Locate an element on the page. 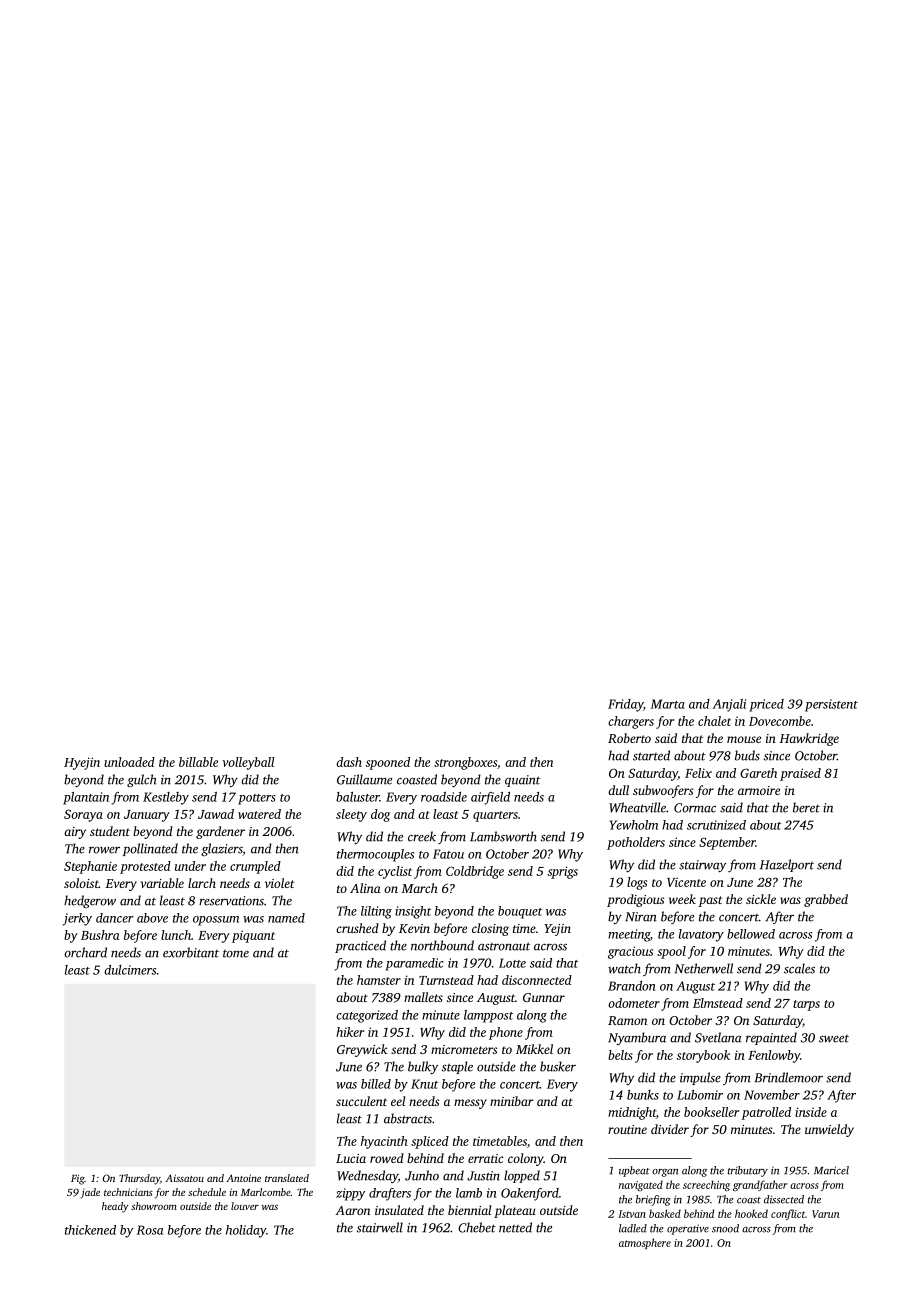  lavatory is located at coordinates (701, 935).
